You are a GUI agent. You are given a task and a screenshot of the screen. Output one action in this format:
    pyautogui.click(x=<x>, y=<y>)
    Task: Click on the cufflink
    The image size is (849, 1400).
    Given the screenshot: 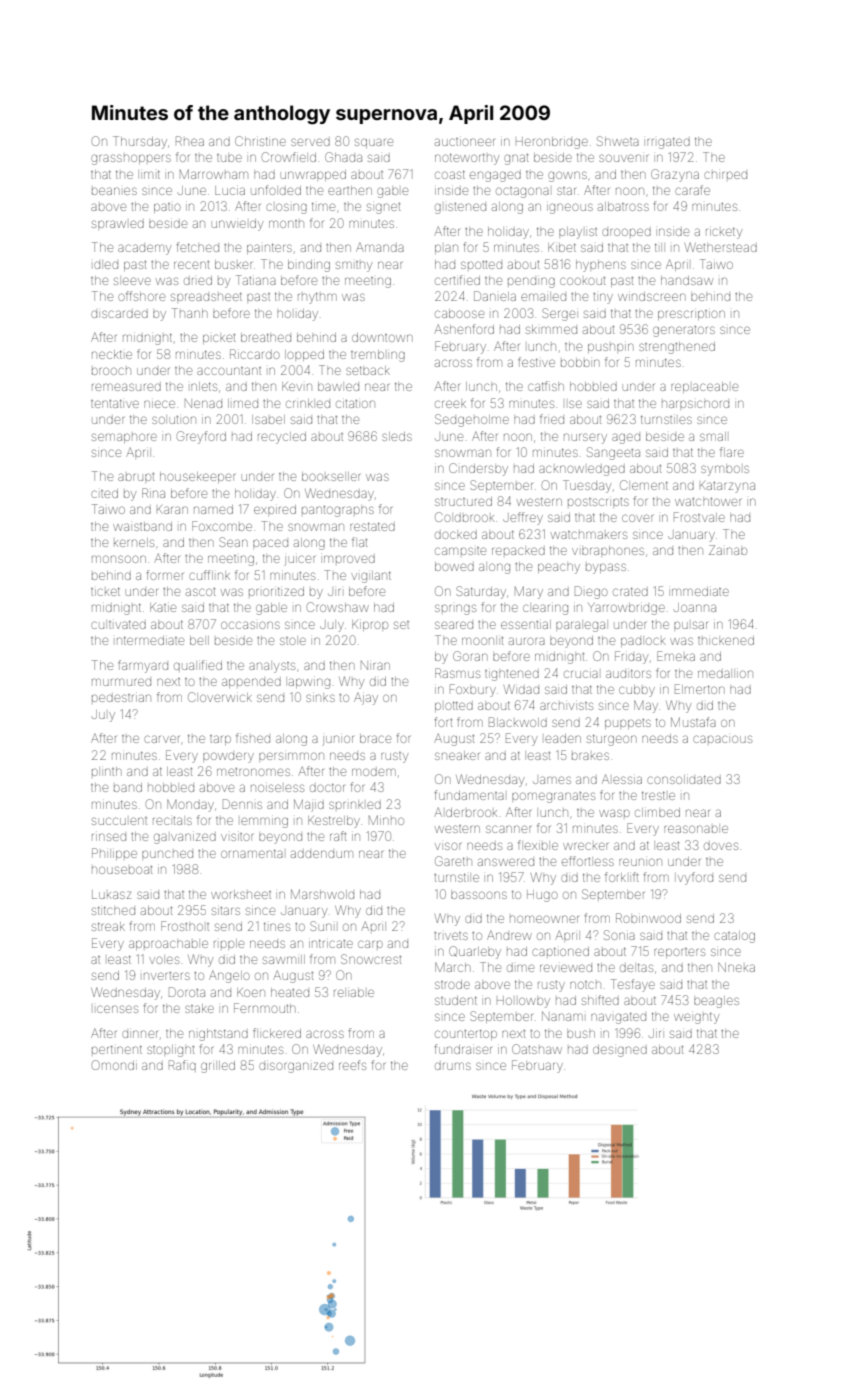 What is the action you would take?
    pyautogui.click(x=209, y=575)
